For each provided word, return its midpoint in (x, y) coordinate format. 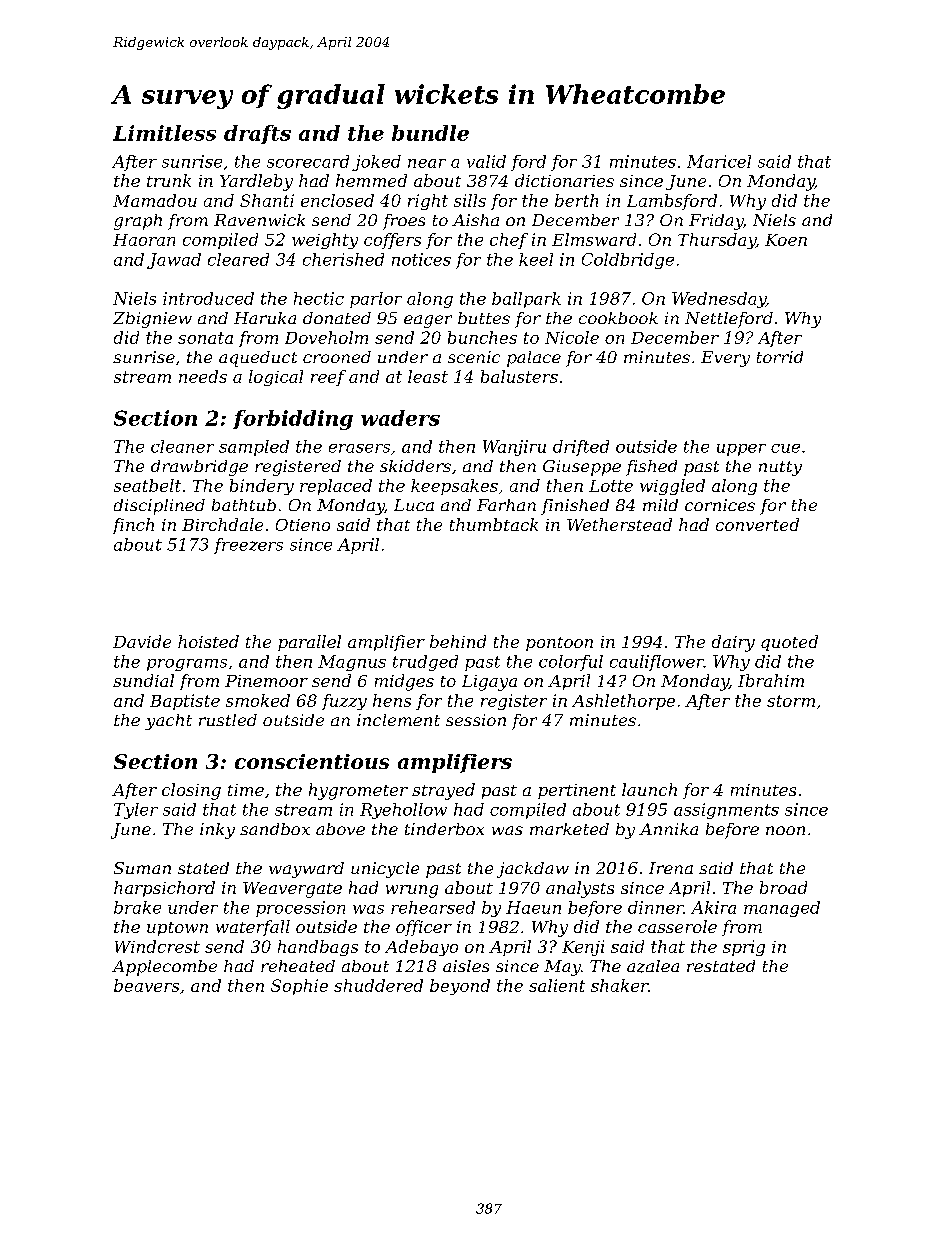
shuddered (378, 985)
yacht (168, 722)
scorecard (308, 161)
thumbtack (494, 524)
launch (649, 789)
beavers (146, 985)
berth (576, 200)
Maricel (719, 161)
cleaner (182, 446)
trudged (425, 663)
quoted (789, 643)
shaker (619, 985)
